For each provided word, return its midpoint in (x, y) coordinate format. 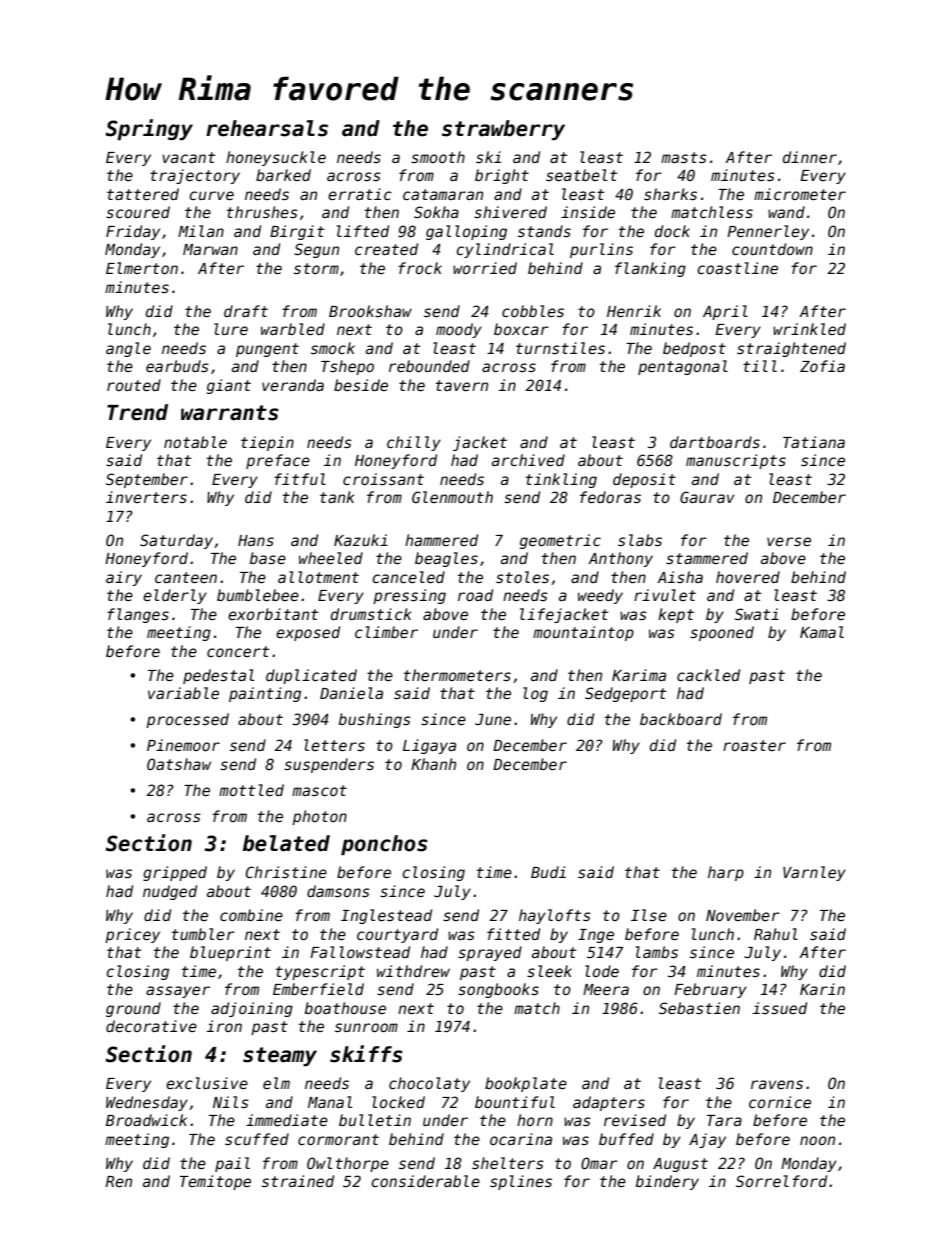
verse (789, 541)
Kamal (822, 632)
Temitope (215, 1182)
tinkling (561, 480)
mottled (251, 790)
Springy (149, 129)
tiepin (267, 443)
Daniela (351, 693)
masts (684, 157)
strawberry (503, 130)
